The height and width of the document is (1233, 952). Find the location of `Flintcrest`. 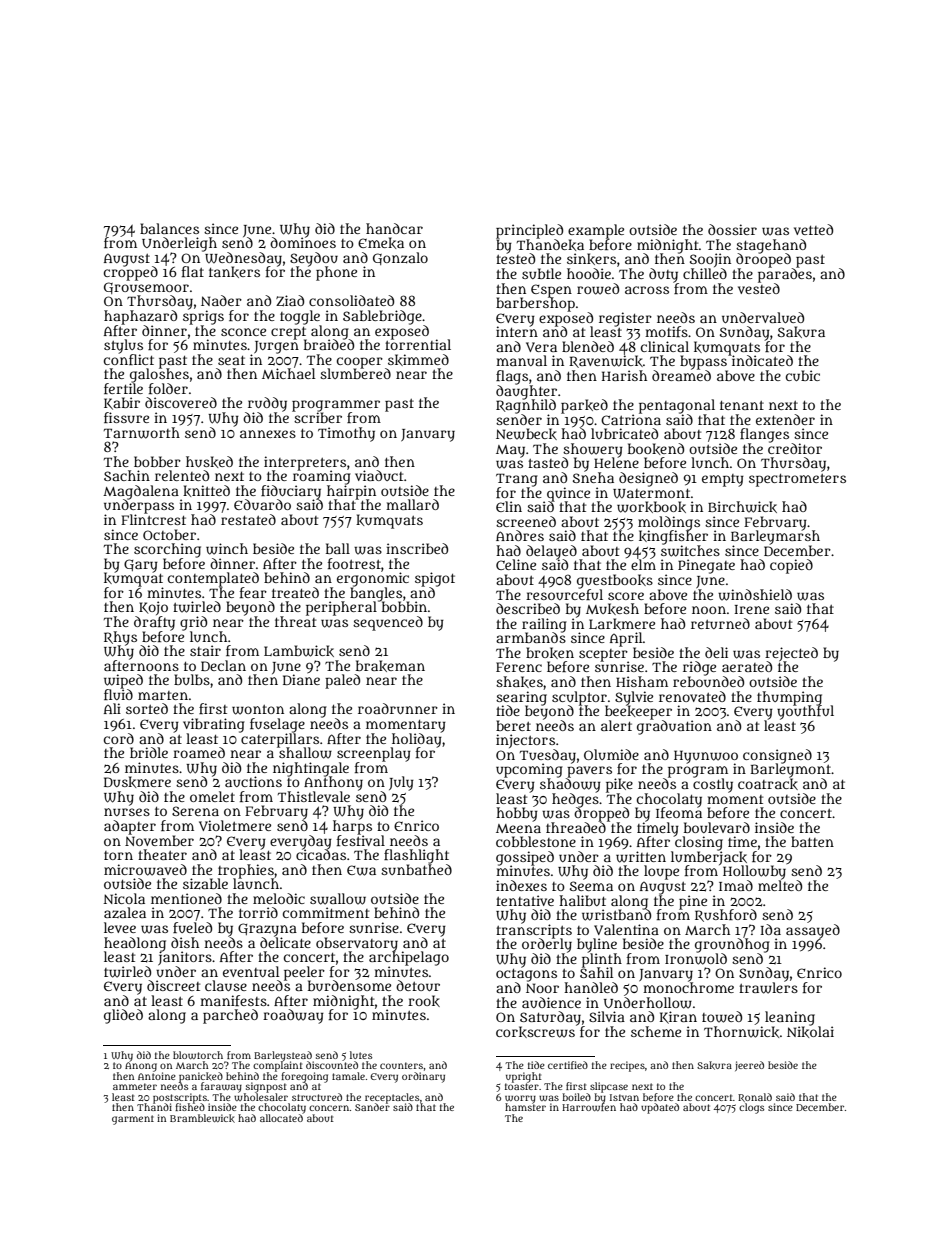

Flintcrest is located at coordinates (153, 519).
